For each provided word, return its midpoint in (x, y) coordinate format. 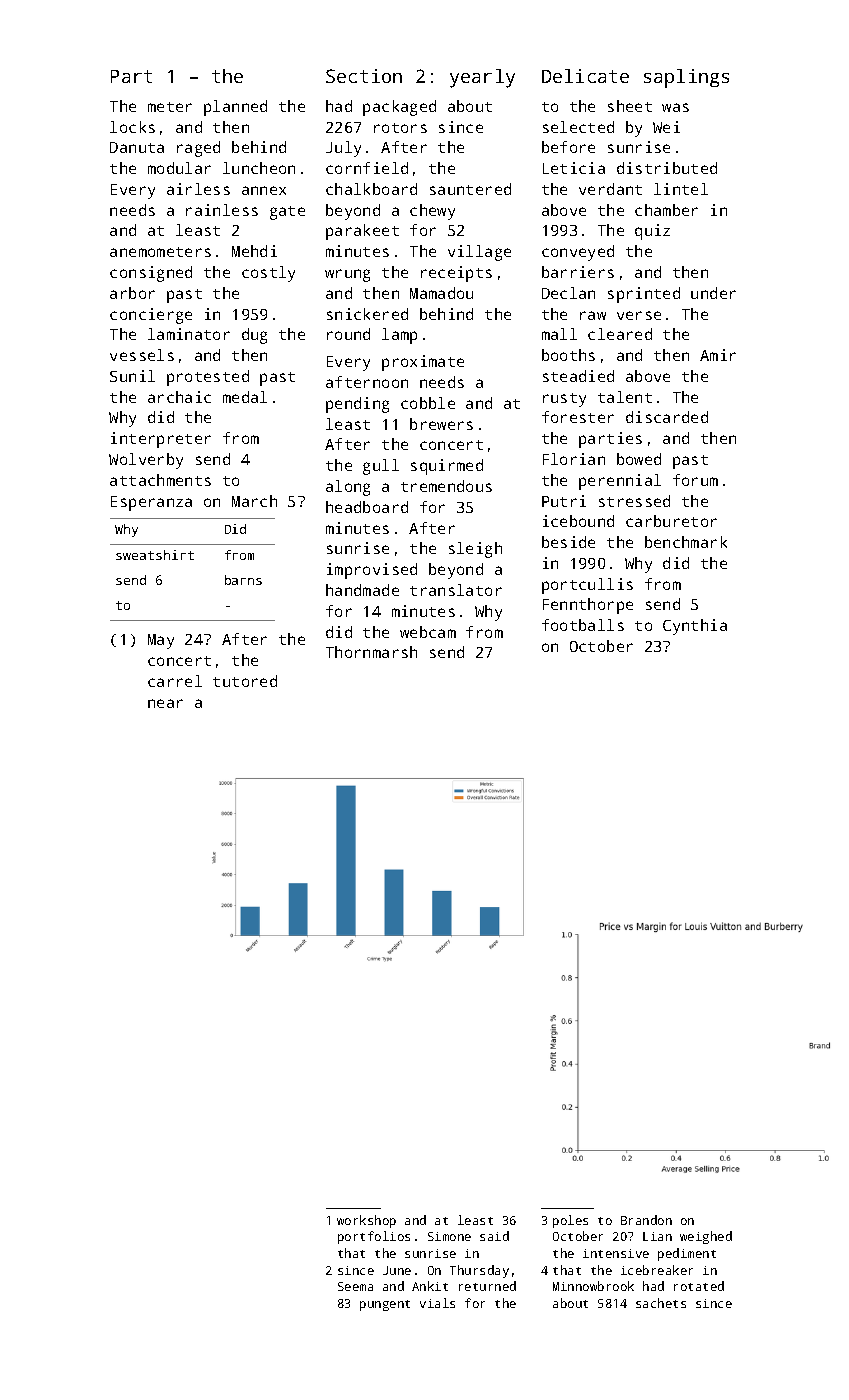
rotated (699, 1286)
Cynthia (695, 627)
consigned (151, 274)
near (165, 703)
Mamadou (441, 293)
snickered (367, 314)
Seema (355, 1286)
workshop (366, 1221)
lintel (681, 189)
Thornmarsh (371, 652)
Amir (718, 355)
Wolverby (146, 461)
